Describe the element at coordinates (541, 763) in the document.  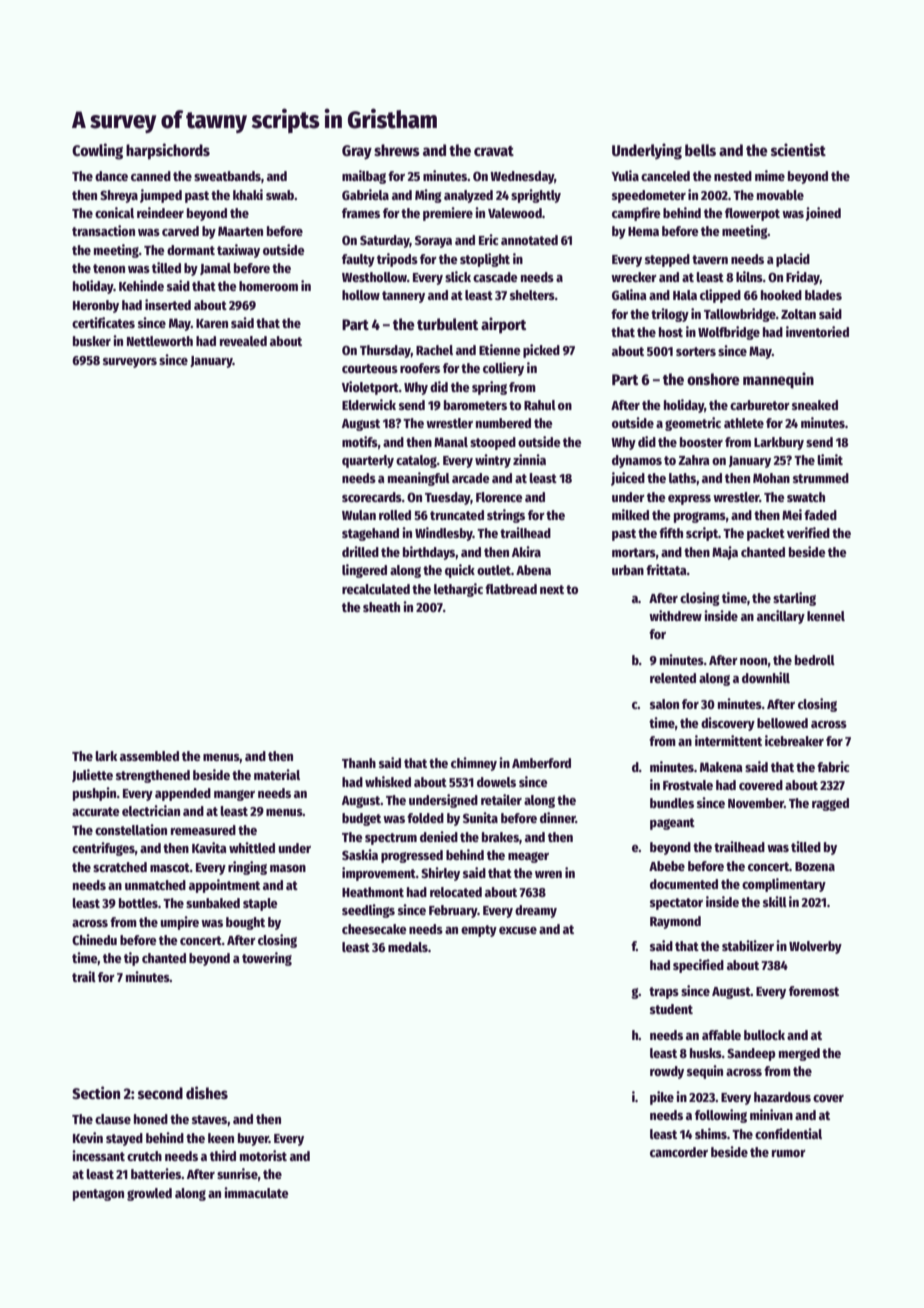
I see `Amberford` at that location.
